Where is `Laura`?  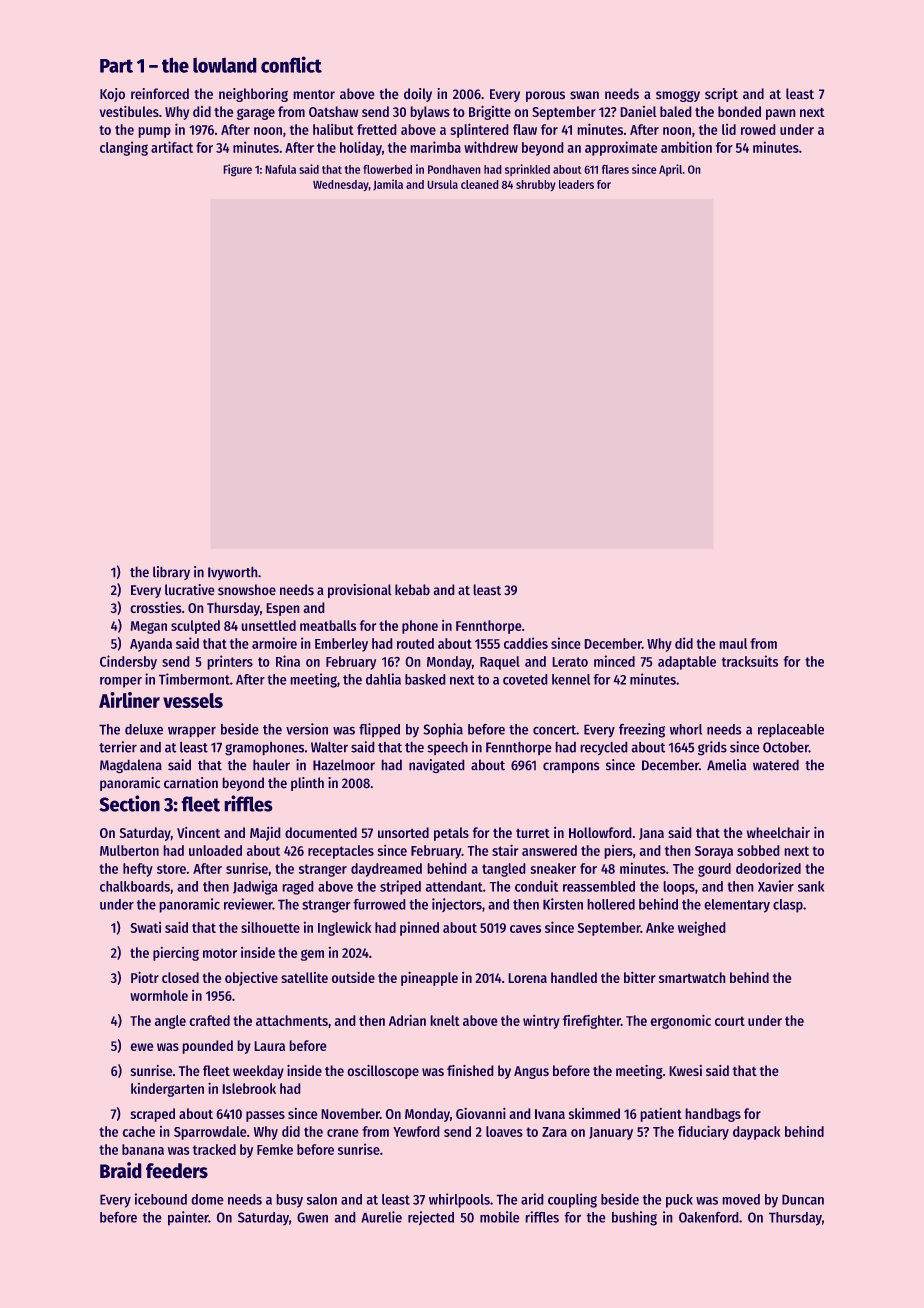 Laura is located at coordinates (269, 1046).
